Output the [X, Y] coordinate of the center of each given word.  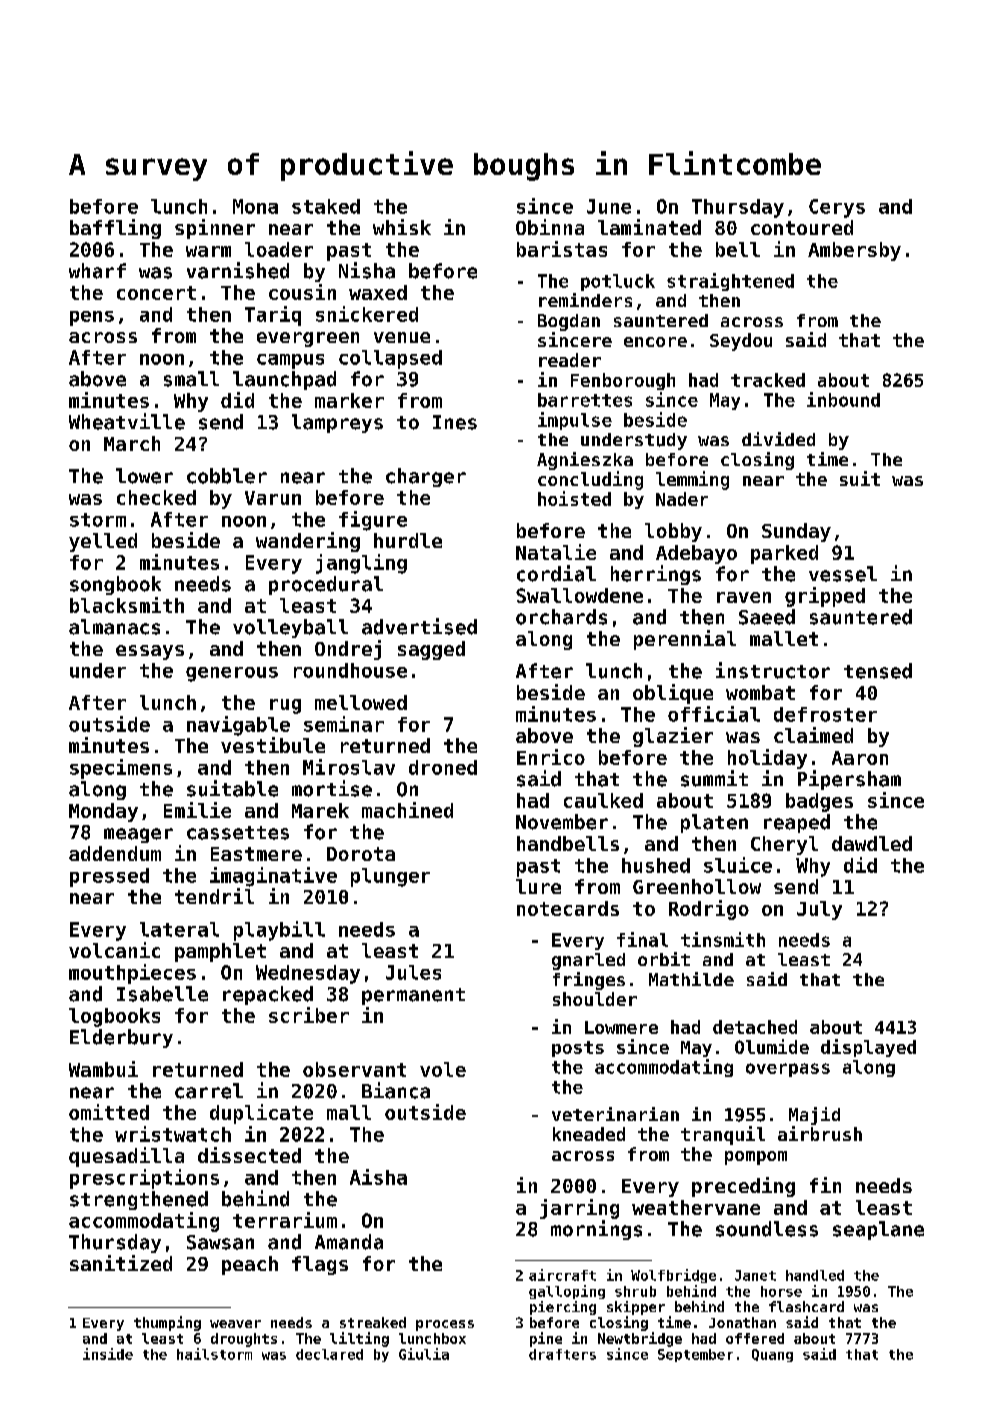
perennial [685, 640]
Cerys [837, 208]
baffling [115, 229]
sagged [431, 650]
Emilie [197, 810]
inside [108, 1354]
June [609, 206]
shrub [635, 1291]
